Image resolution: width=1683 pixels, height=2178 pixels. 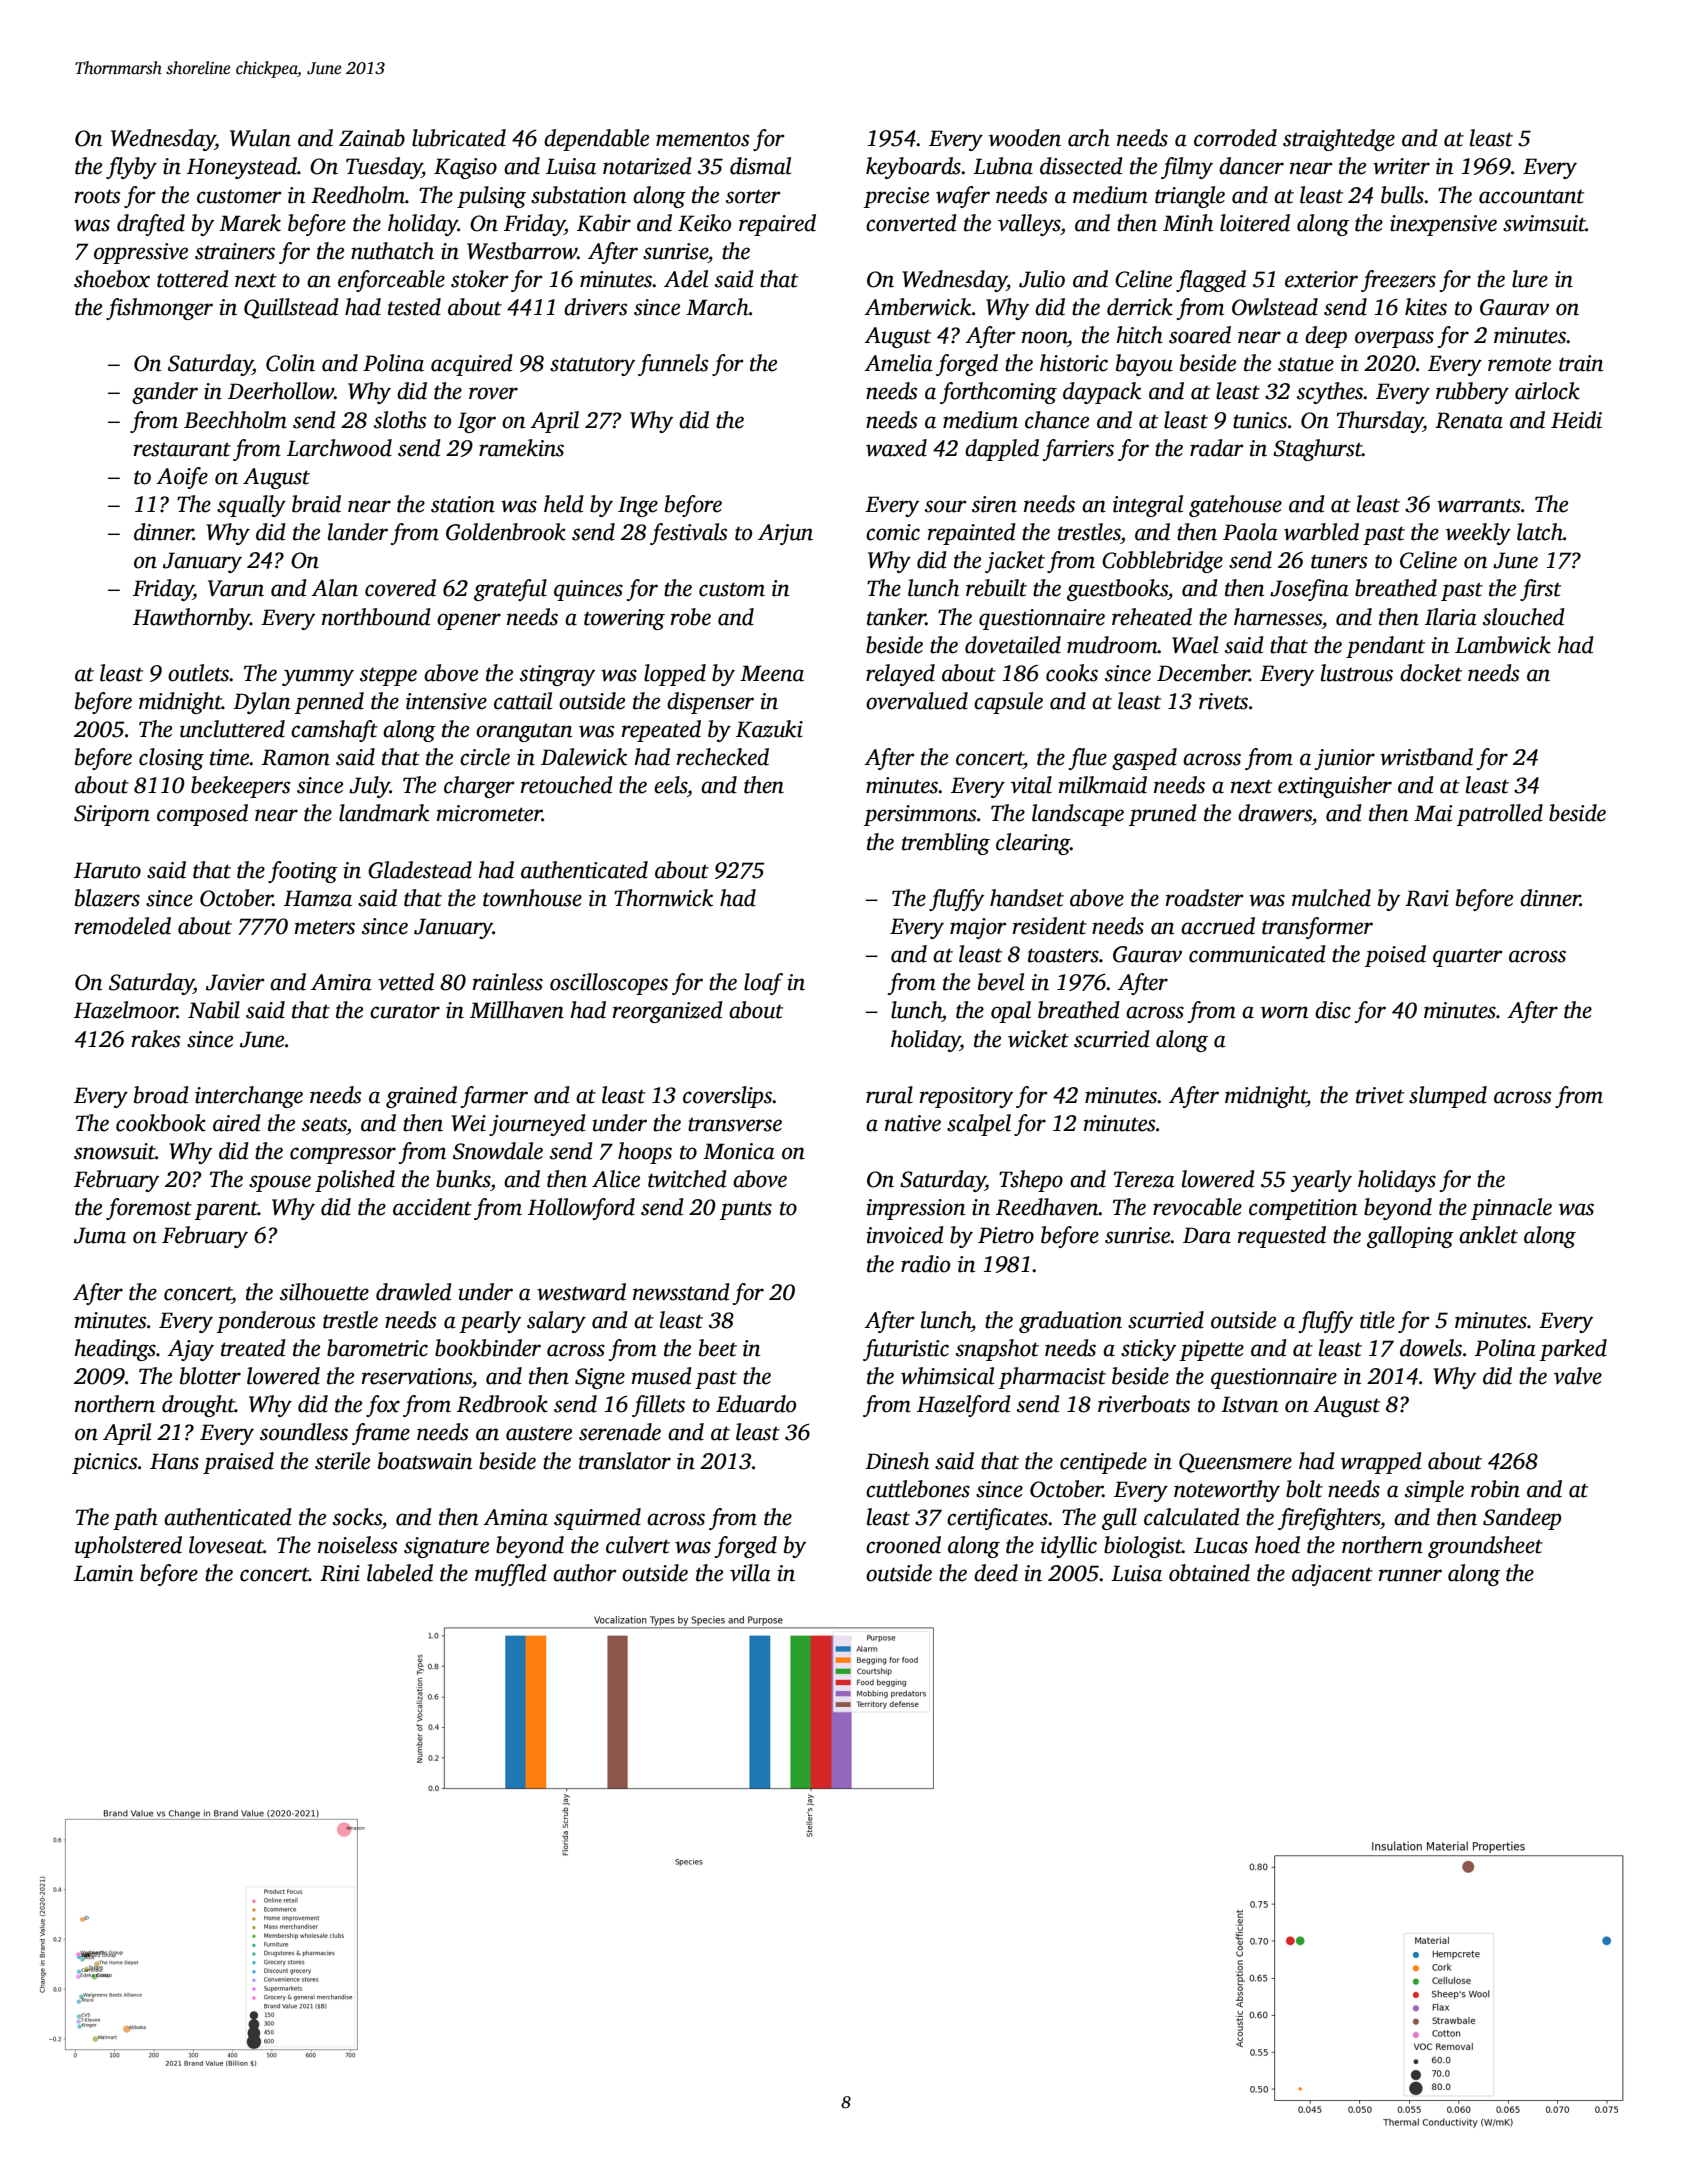 What do you see at coordinates (1500, 815) in the image?
I see `patrolled` at bounding box center [1500, 815].
